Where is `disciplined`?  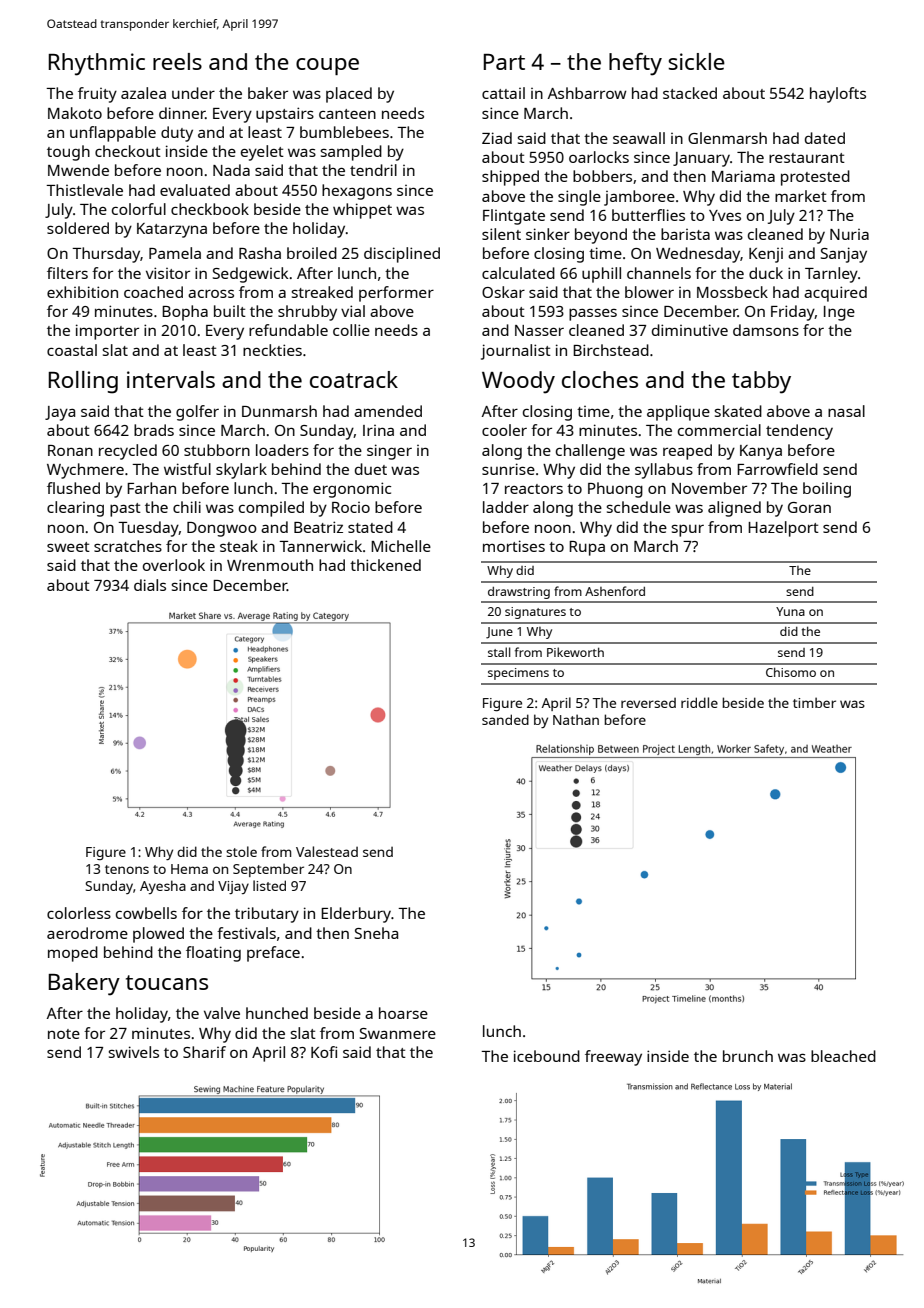 disciplined is located at coordinates (402, 255).
